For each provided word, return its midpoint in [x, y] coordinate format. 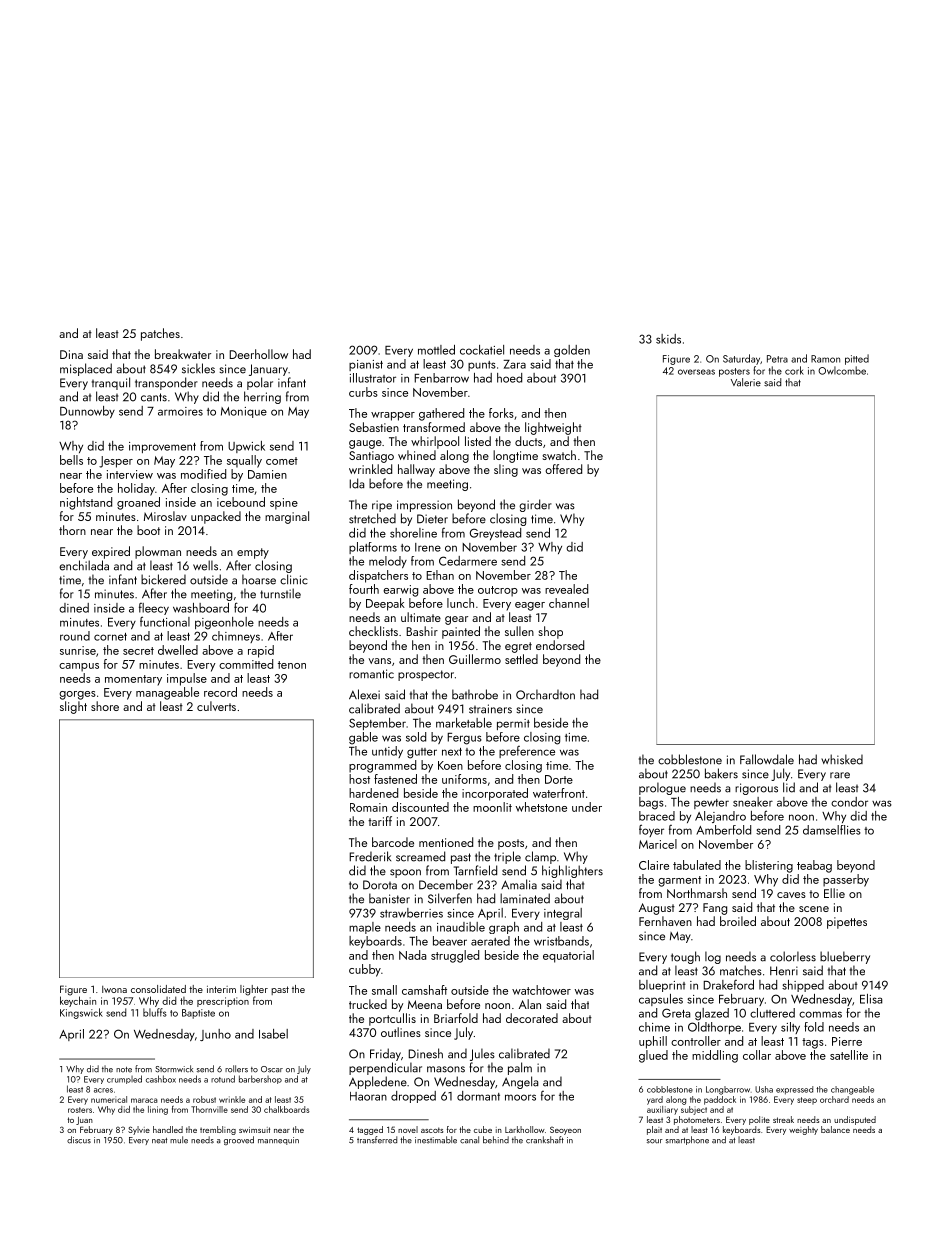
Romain [368, 807]
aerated [490, 941]
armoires [180, 411]
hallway [416, 470]
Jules [482, 1054]
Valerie [746, 382]
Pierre [847, 1041]
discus [79, 1140]
